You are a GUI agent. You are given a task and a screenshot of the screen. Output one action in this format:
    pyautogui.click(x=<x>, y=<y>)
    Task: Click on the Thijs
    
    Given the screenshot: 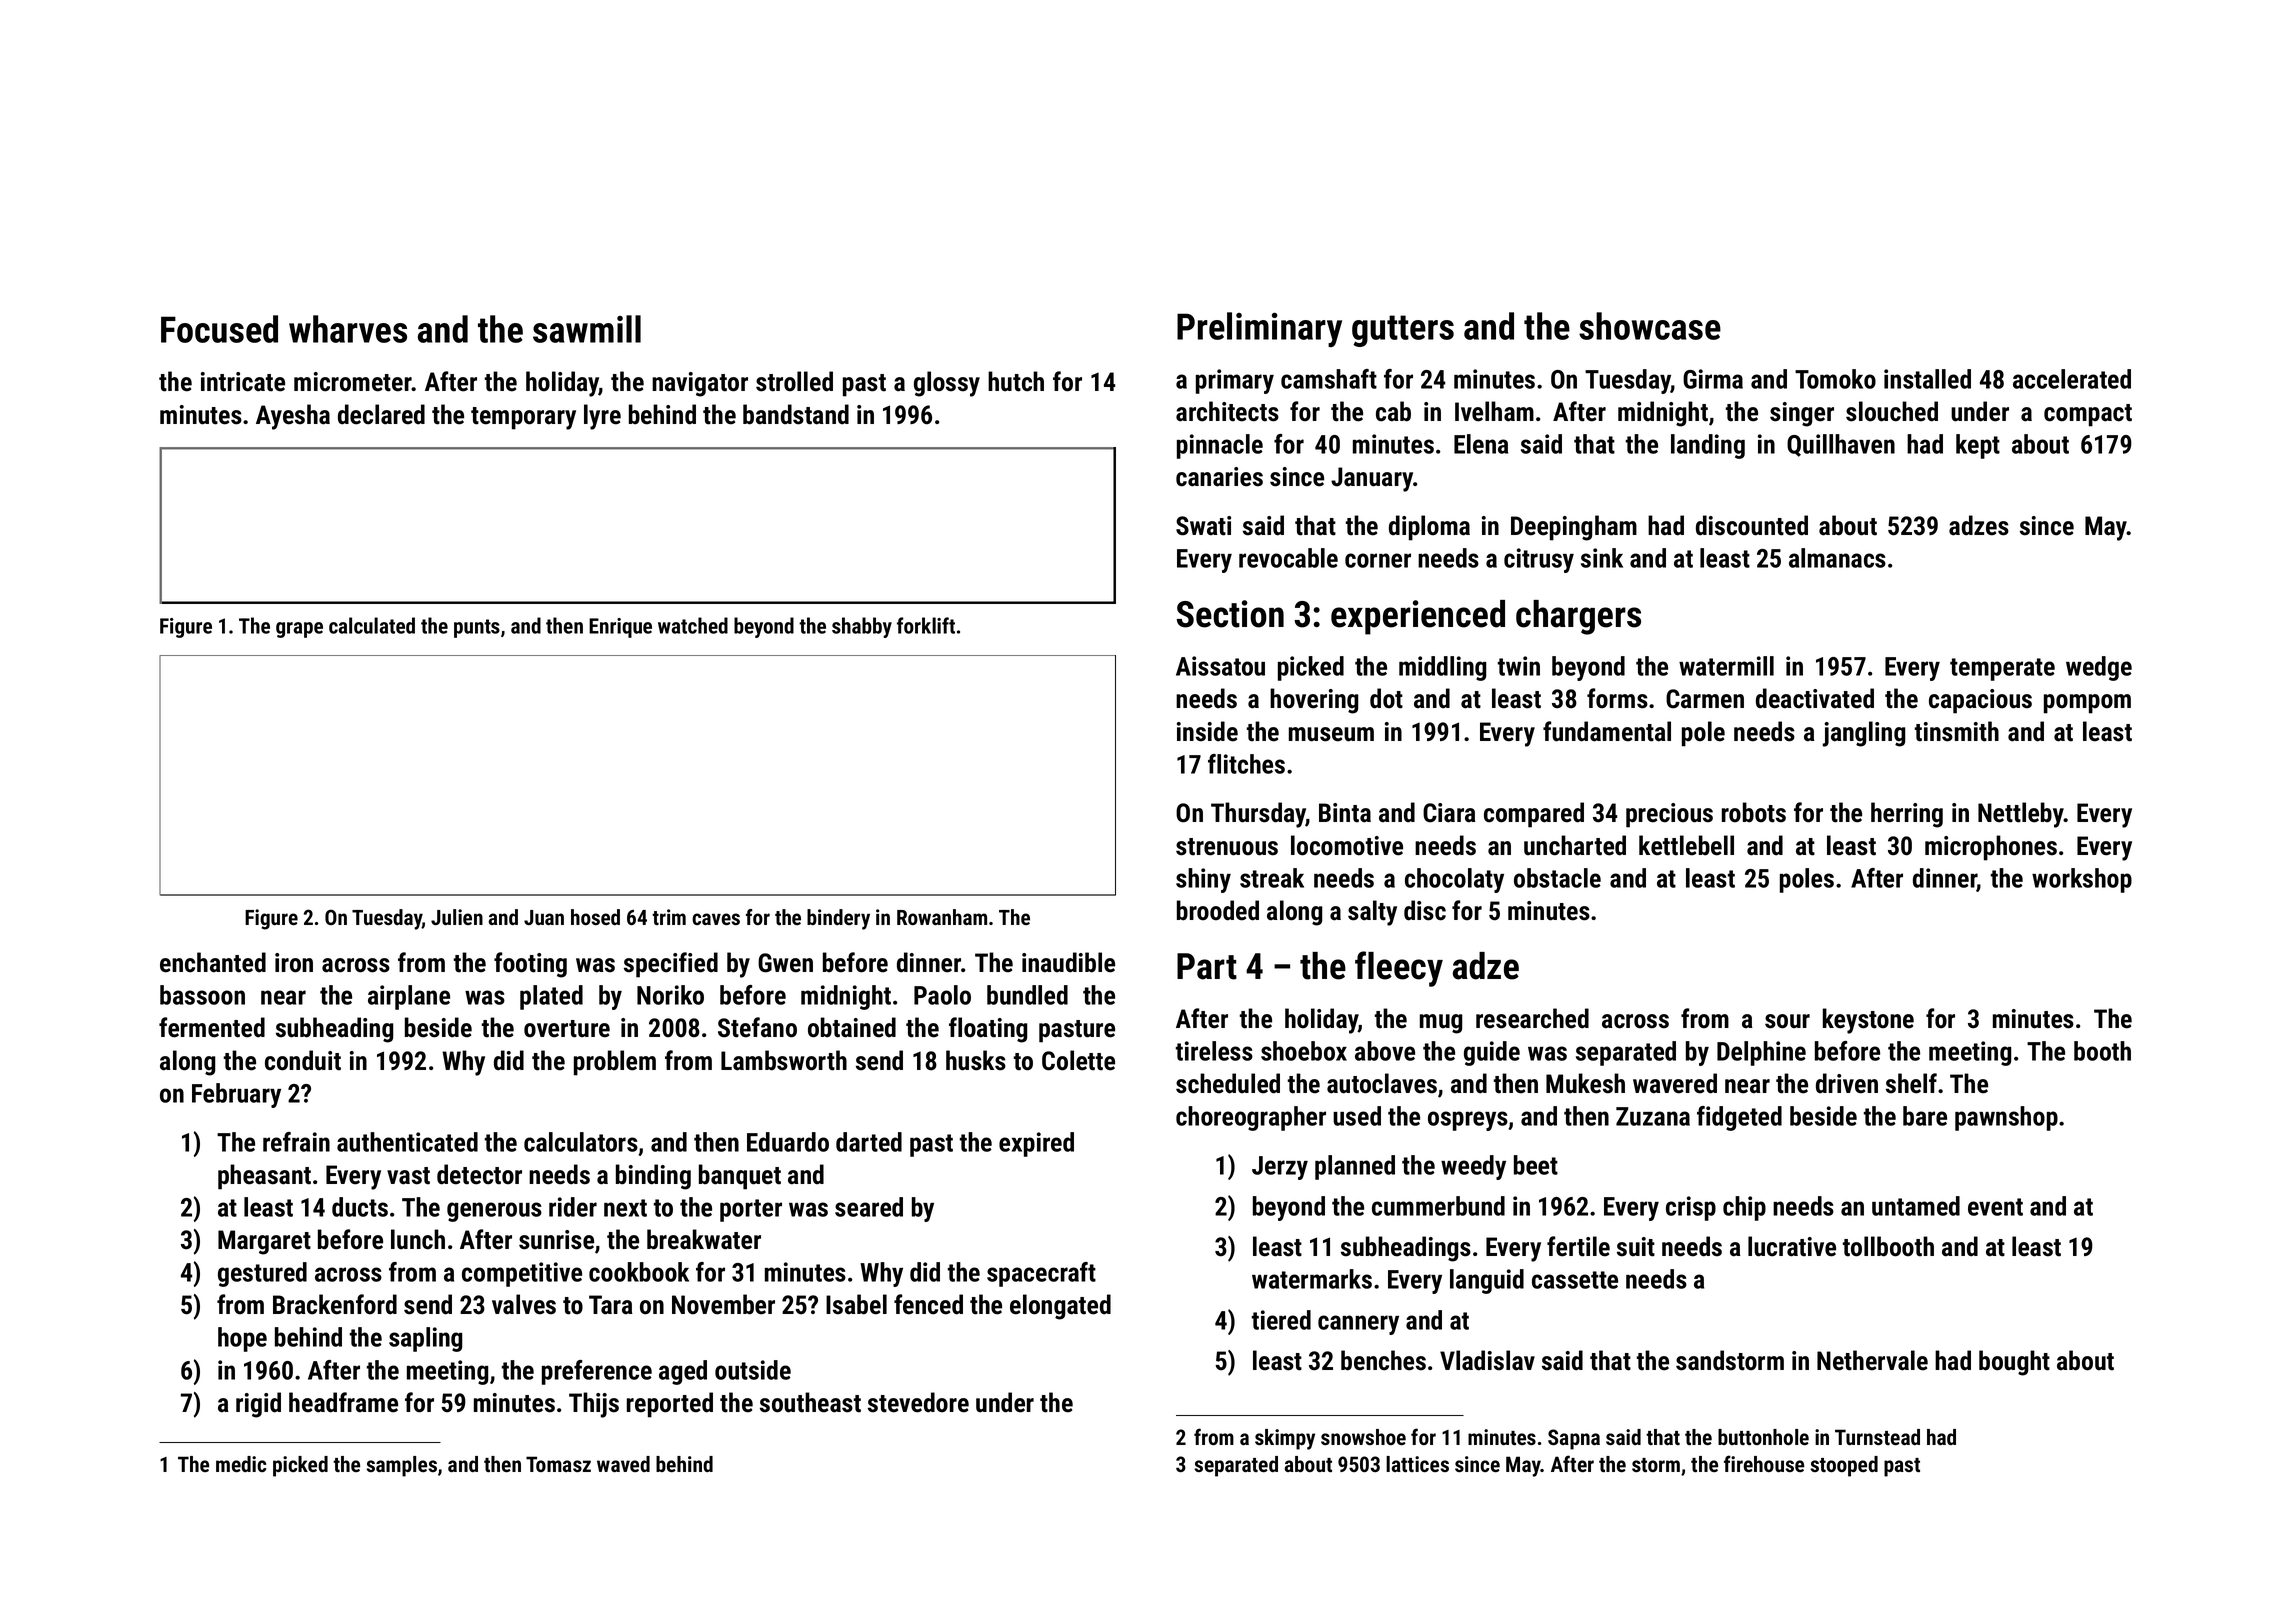 What is the action you would take?
    pyautogui.click(x=594, y=1405)
